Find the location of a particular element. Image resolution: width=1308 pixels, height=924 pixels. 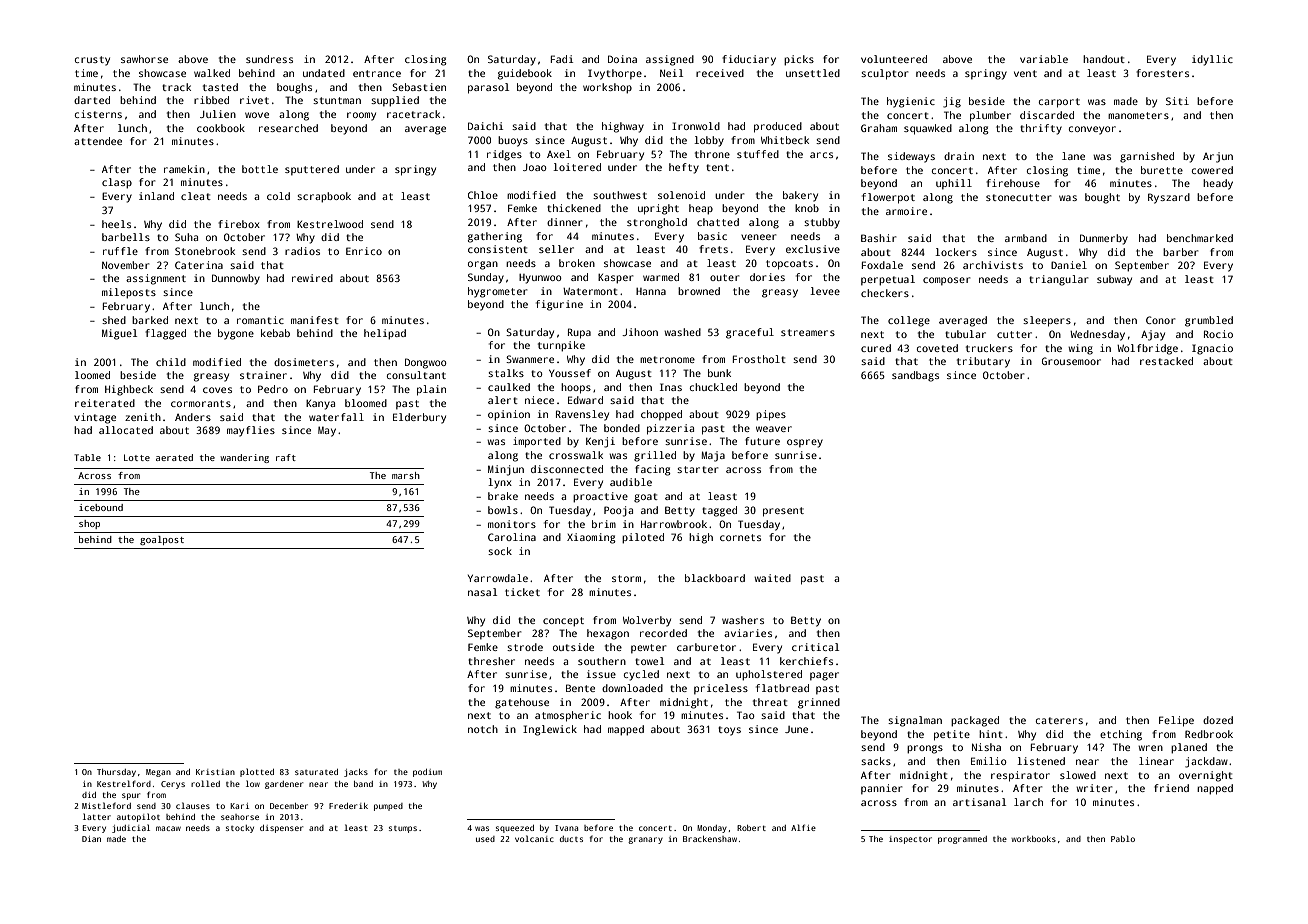

Fadi is located at coordinates (562, 59).
